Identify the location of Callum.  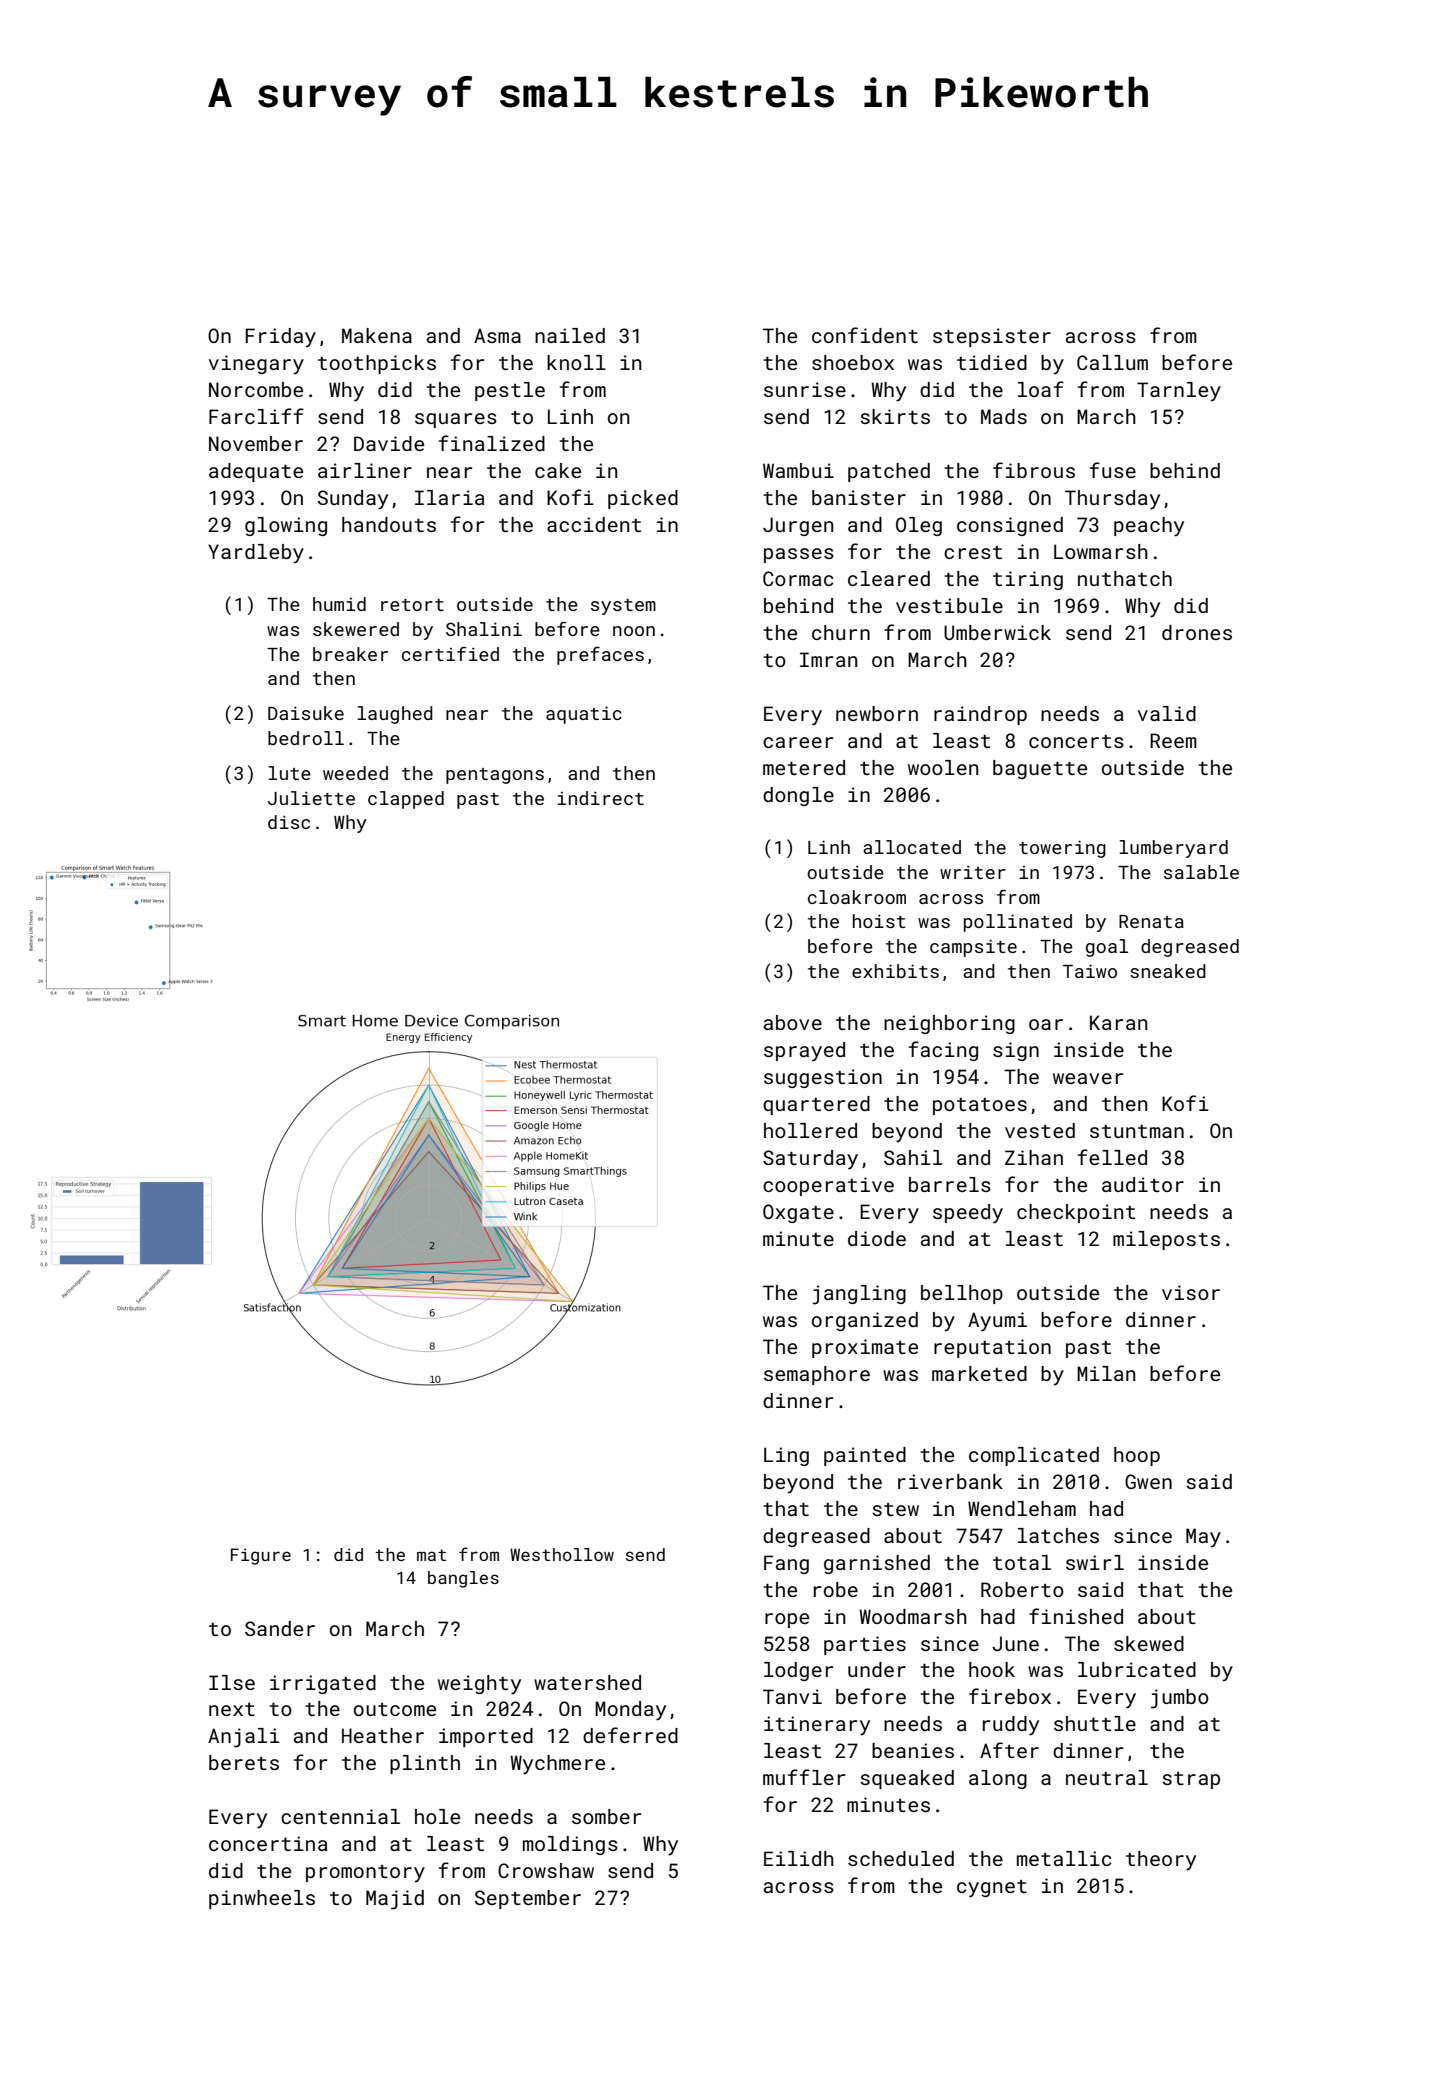
(1112, 362).
